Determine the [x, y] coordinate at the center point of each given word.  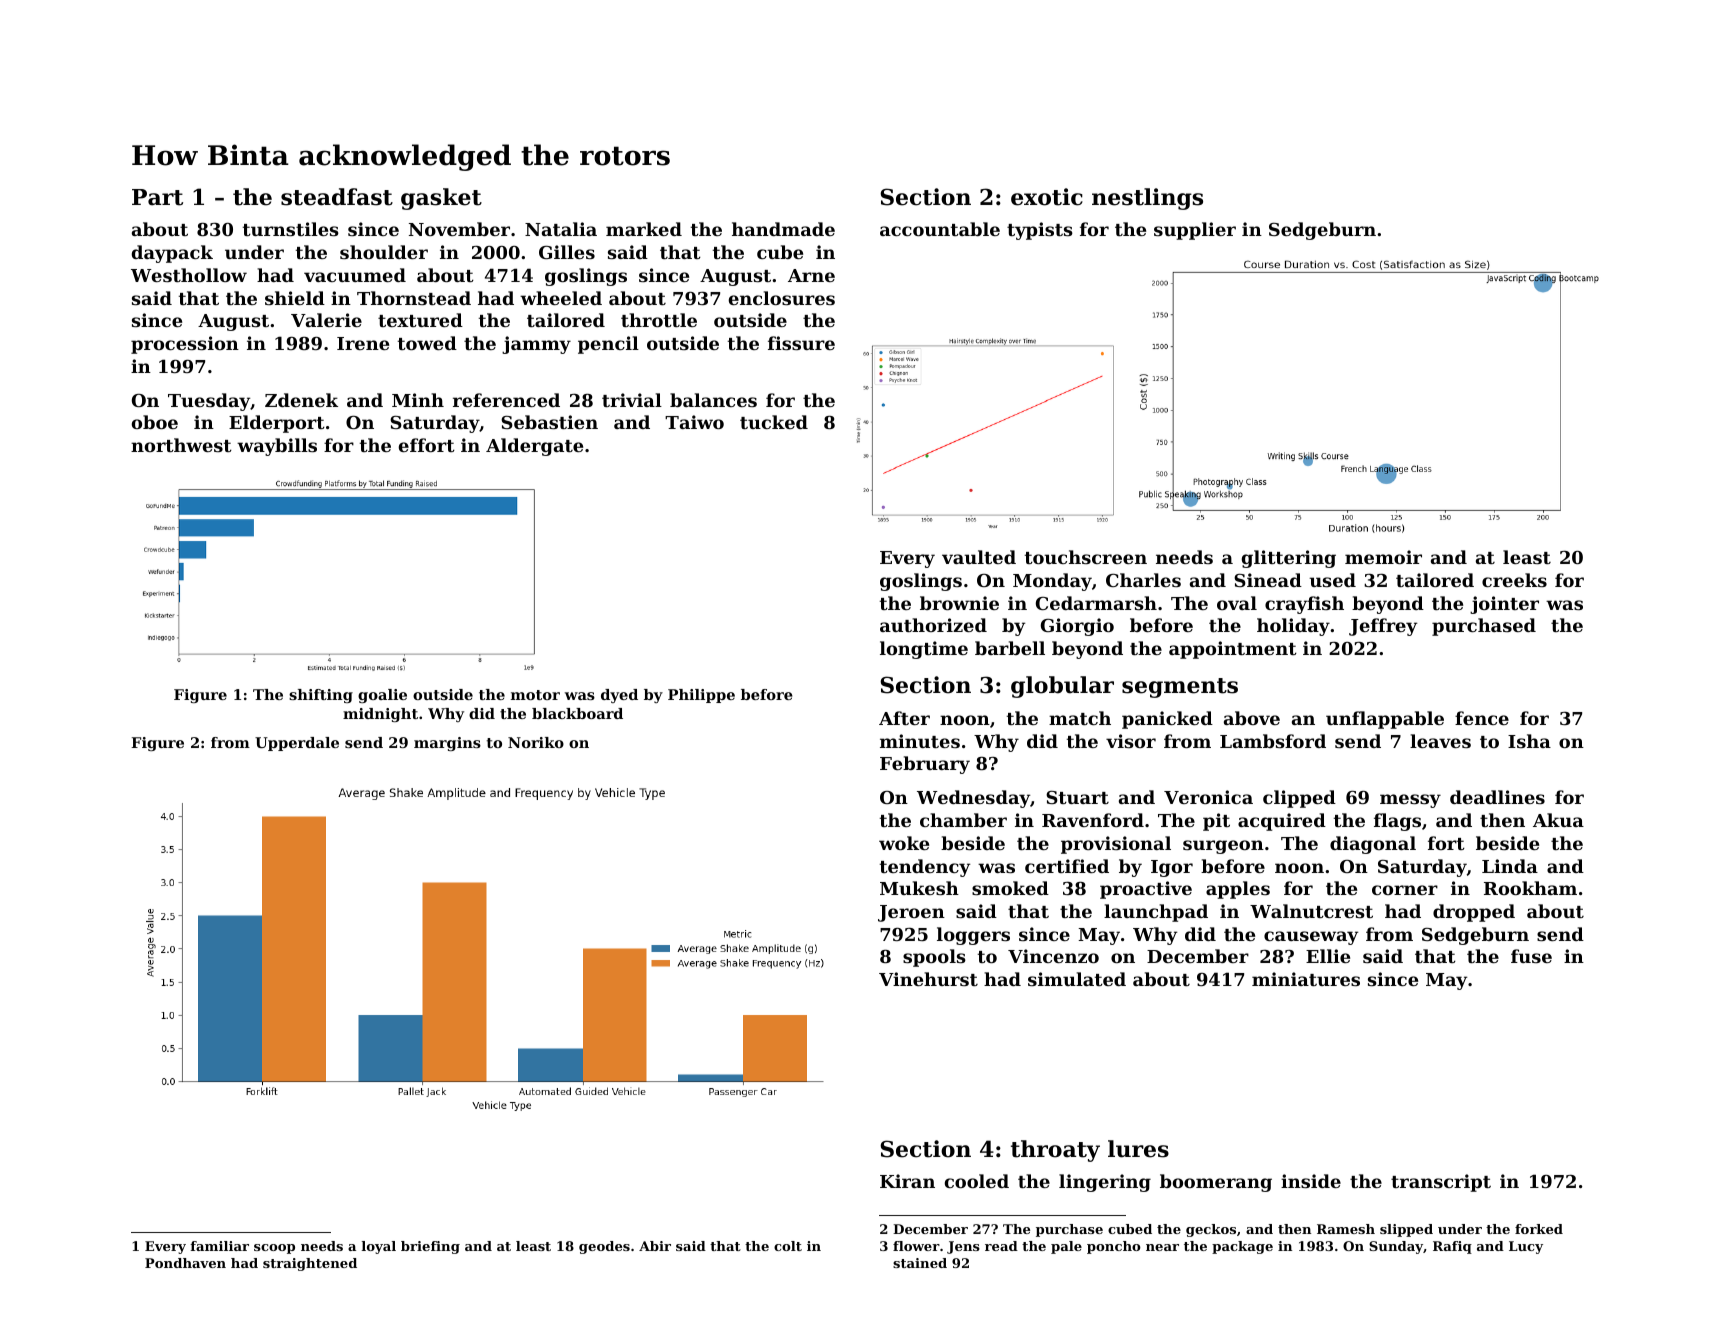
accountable [940, 229]
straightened [310, 1264]
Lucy [1526, 1247]
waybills [277, 447]
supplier [1195, 231]
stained [920, 1263]
